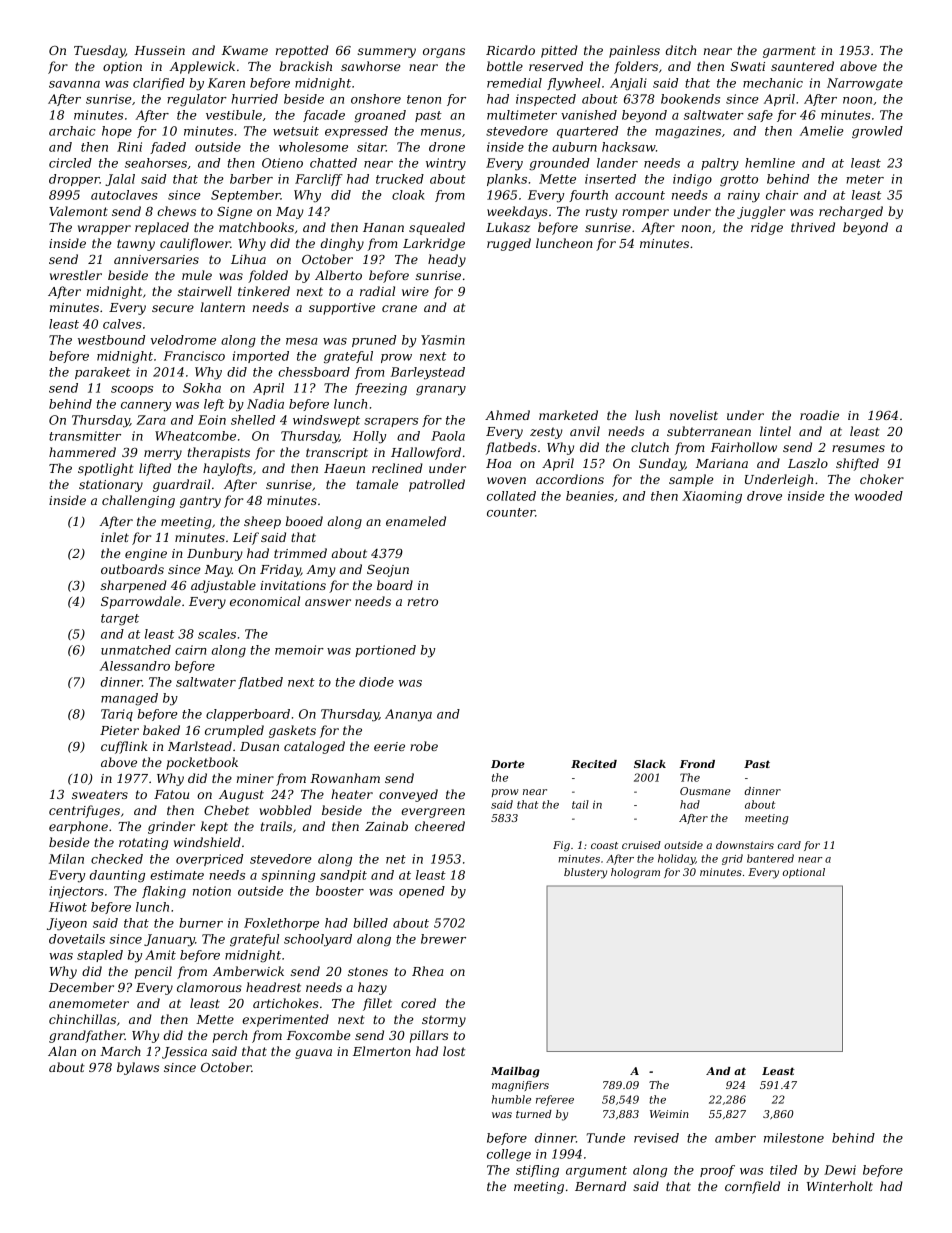 The width and height of the screenshot is (952, 1233). I want to click on ditch, so click(680, 50).
